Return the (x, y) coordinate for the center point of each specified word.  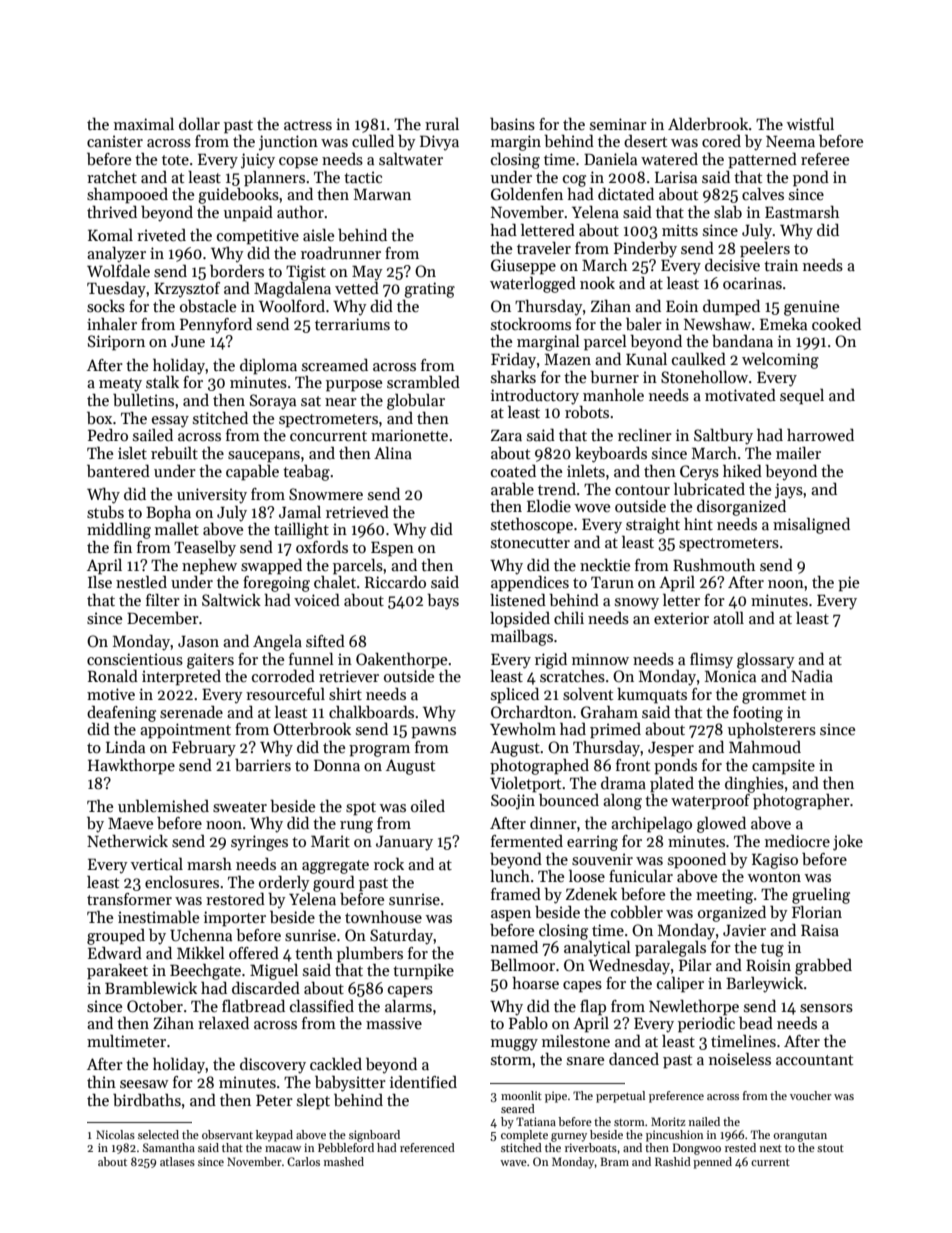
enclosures (182, 882)
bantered (118, 471)
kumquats (652, 696)
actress (308, 125)
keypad (274, 1136)
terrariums (352, 324)
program (379, 751)
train (781, 265)
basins (512, 124)
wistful (810, 124)
